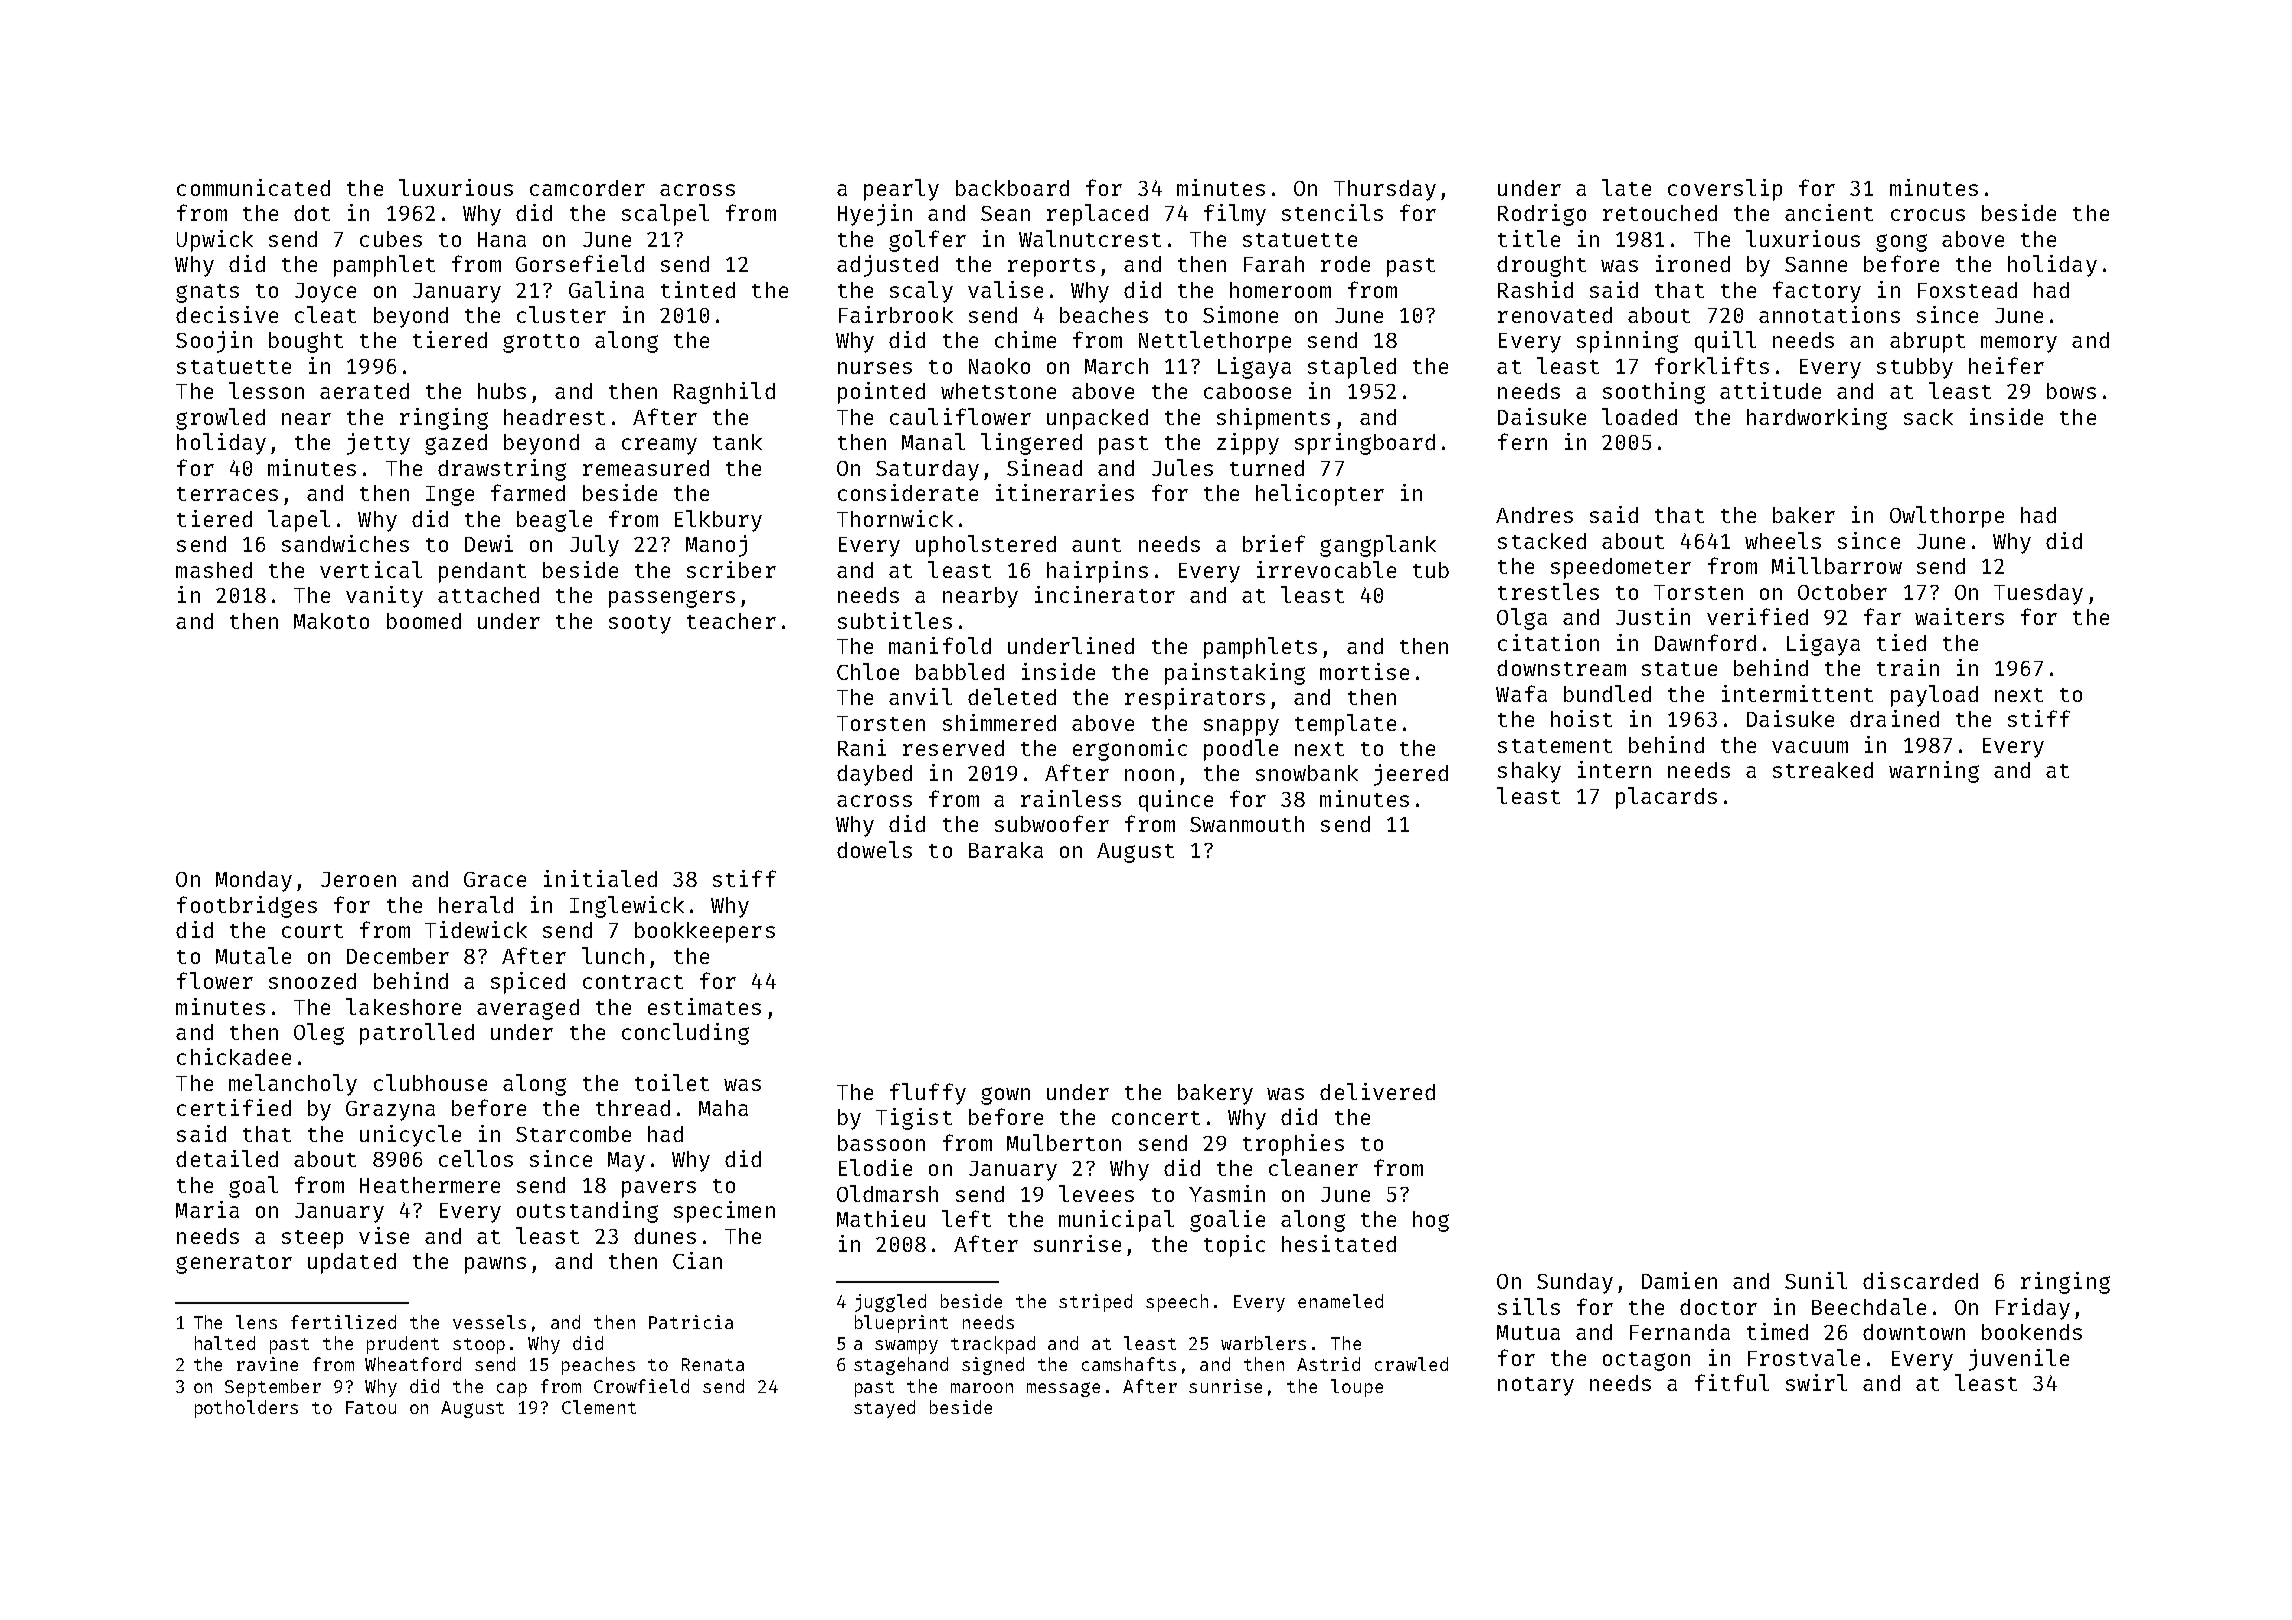 Image resolution: width=2292 pixels, height=1620 pixels. What do you see at coordinates (1105, 594) in the image?
I see `incinerator` at bounding box center [1105, 594].
